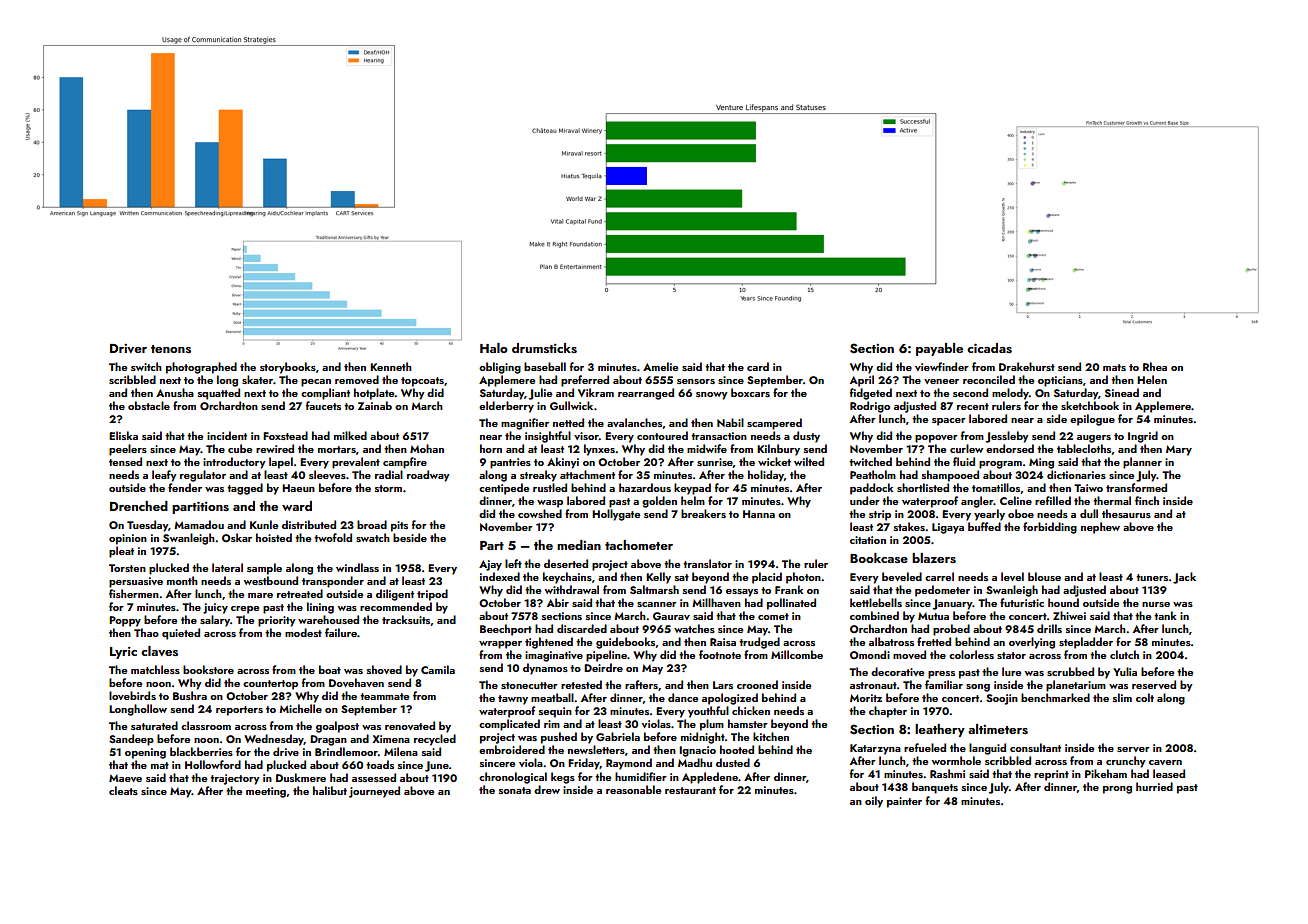 This document has height=924, width=1308. I want to click on prong, so click(1117, 790).
